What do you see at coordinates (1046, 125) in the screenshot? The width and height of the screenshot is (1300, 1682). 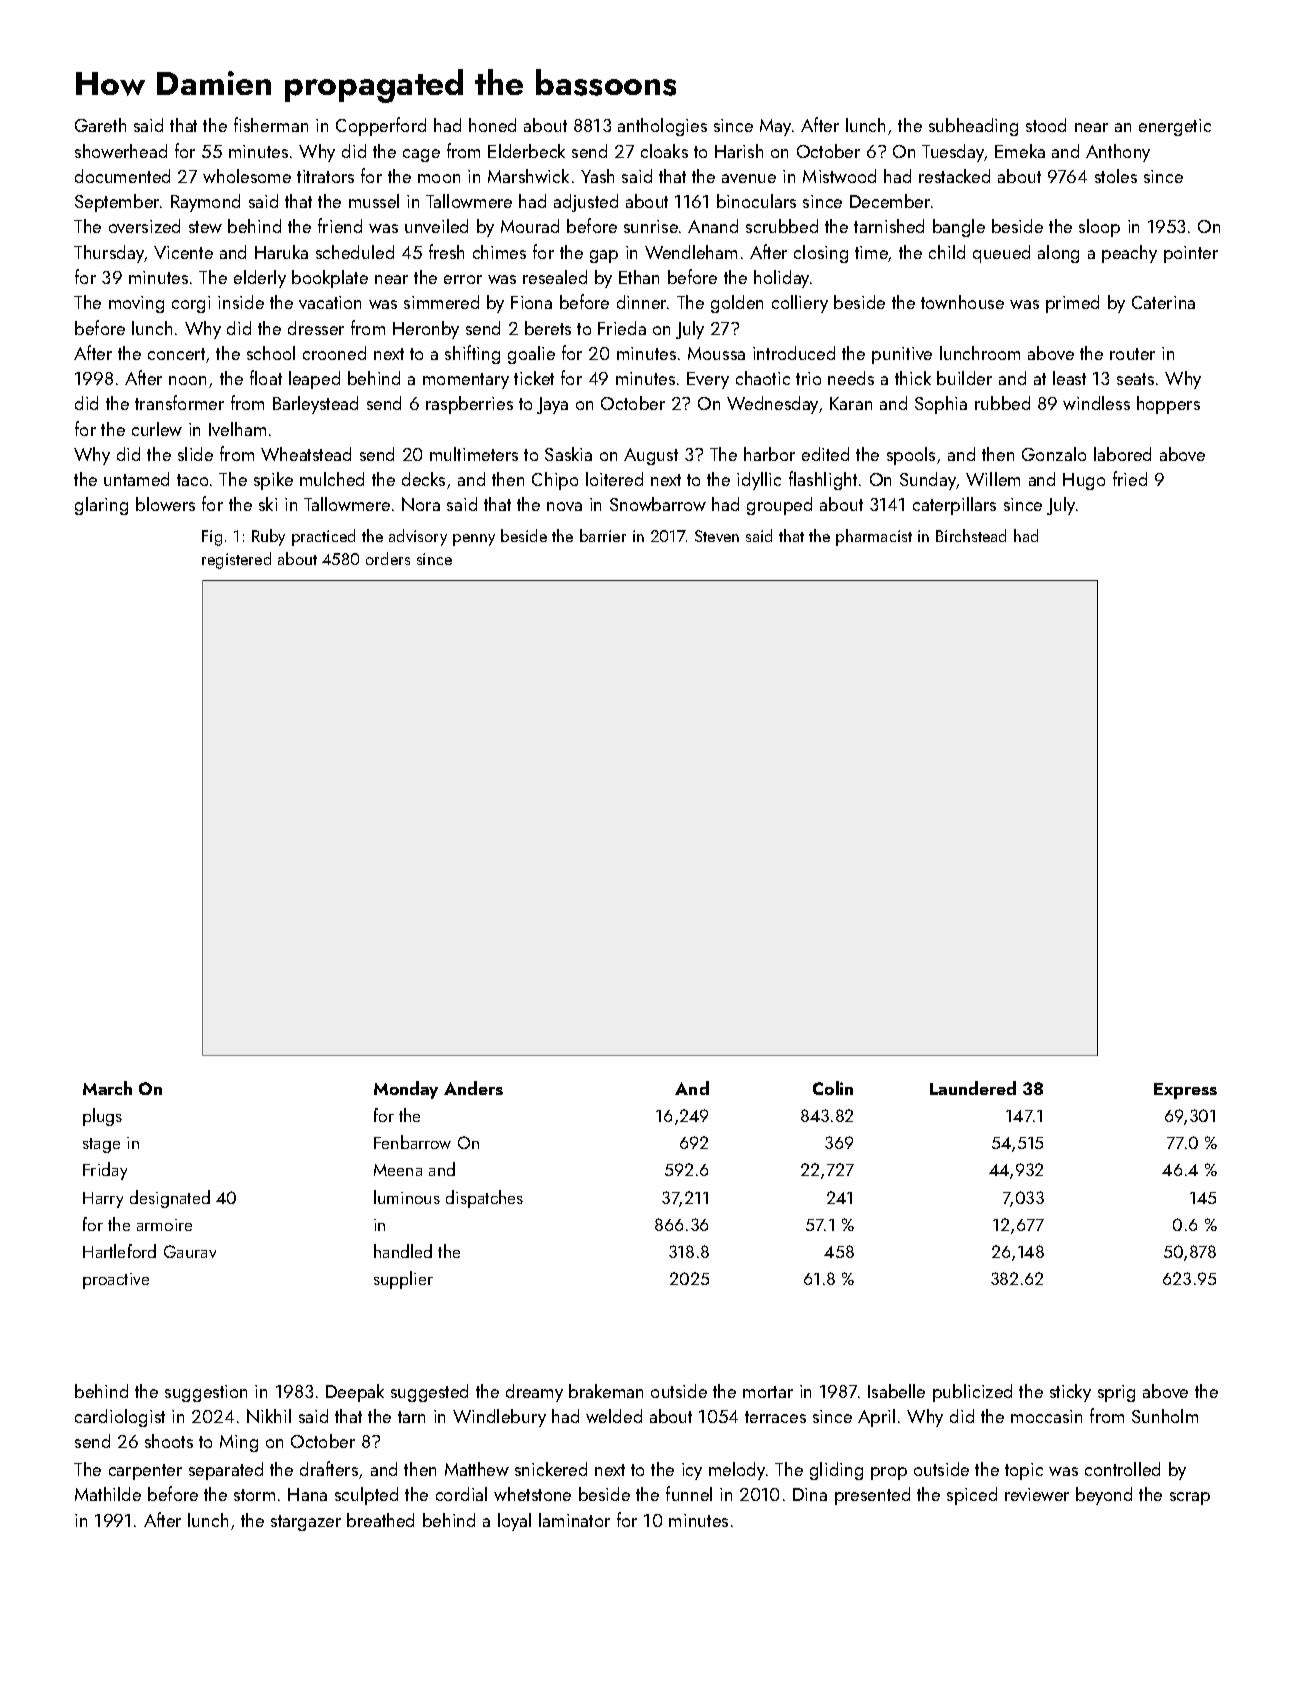 I see `stood` at bounding box center [1046, 125].
